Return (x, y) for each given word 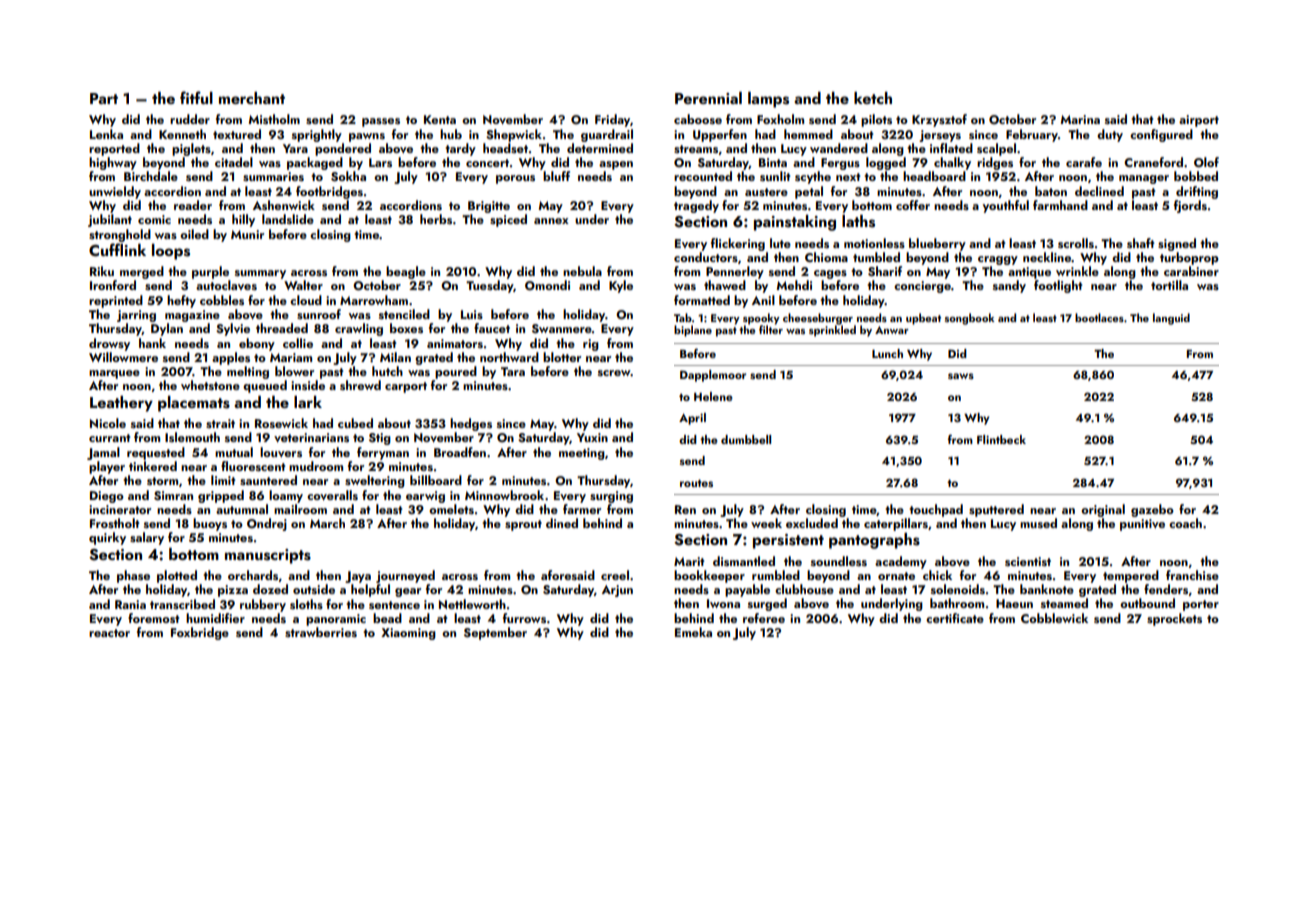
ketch (873, 98)
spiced (508, 220)
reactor (109, 633)
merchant (252, 98)
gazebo (1152, 510)
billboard (436, 480)
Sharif (885, 271)
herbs (436, 219)
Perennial (708, 98)
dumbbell (746, 439)
